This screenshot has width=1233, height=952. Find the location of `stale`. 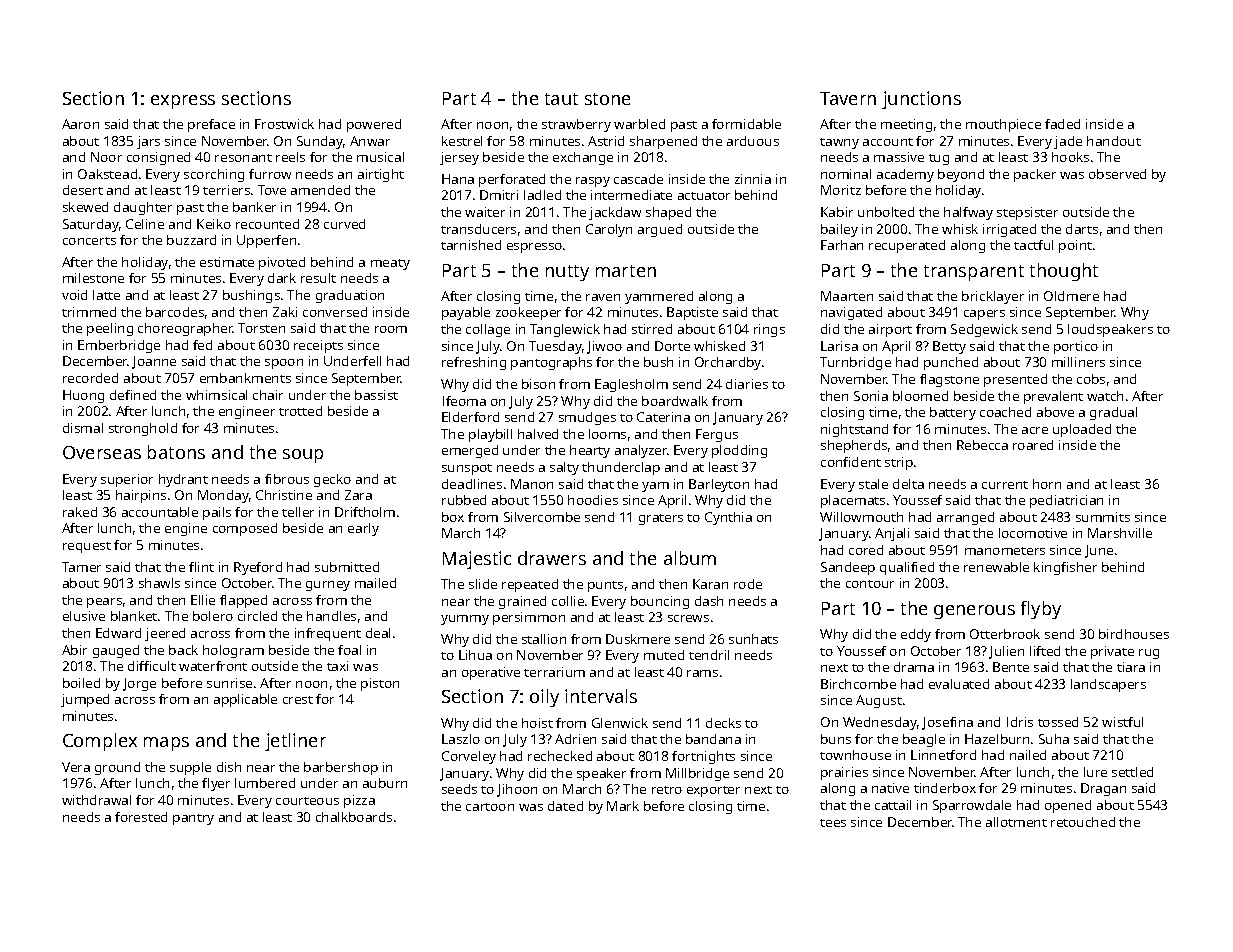

stale is located at coordinates (873, 484).
